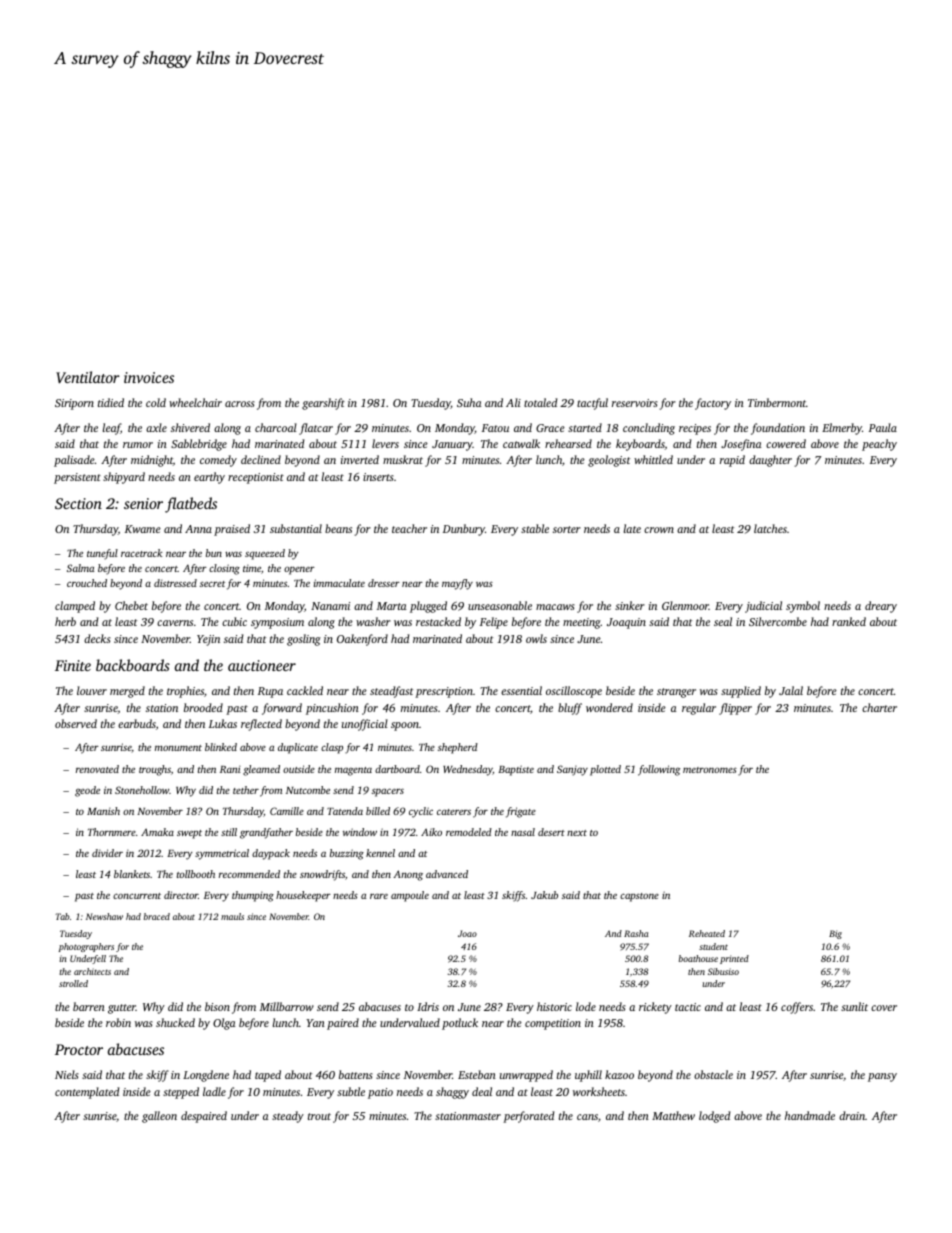  I want to click on sunlit, so click(854, 1006).
